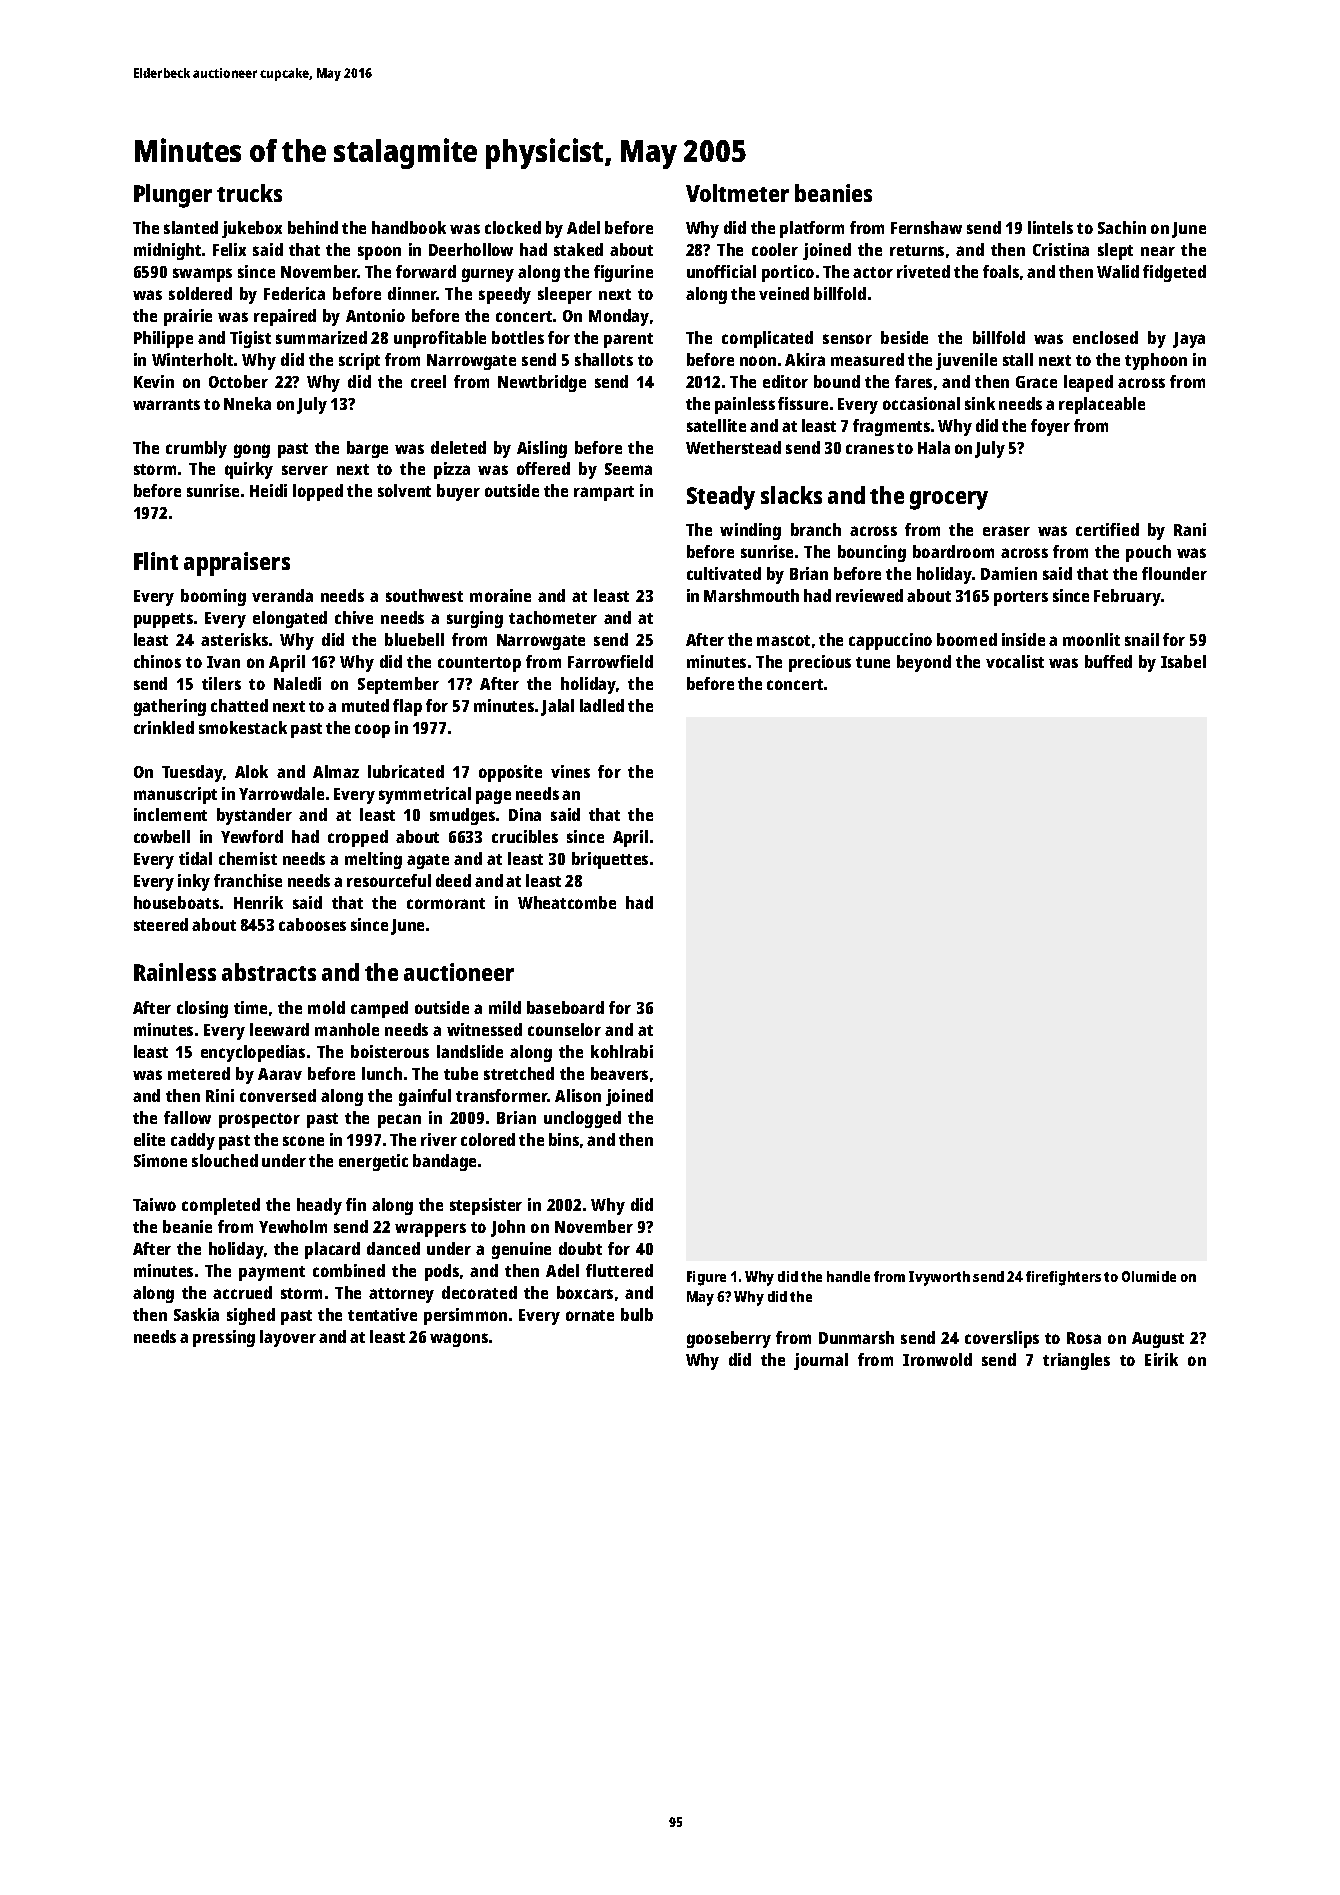 This screenshot has height=1895, width=1340. What do you see at coordinates (459, 1340) in the screenshot?
I see `wagons` at bounding box center [459, 1340].
